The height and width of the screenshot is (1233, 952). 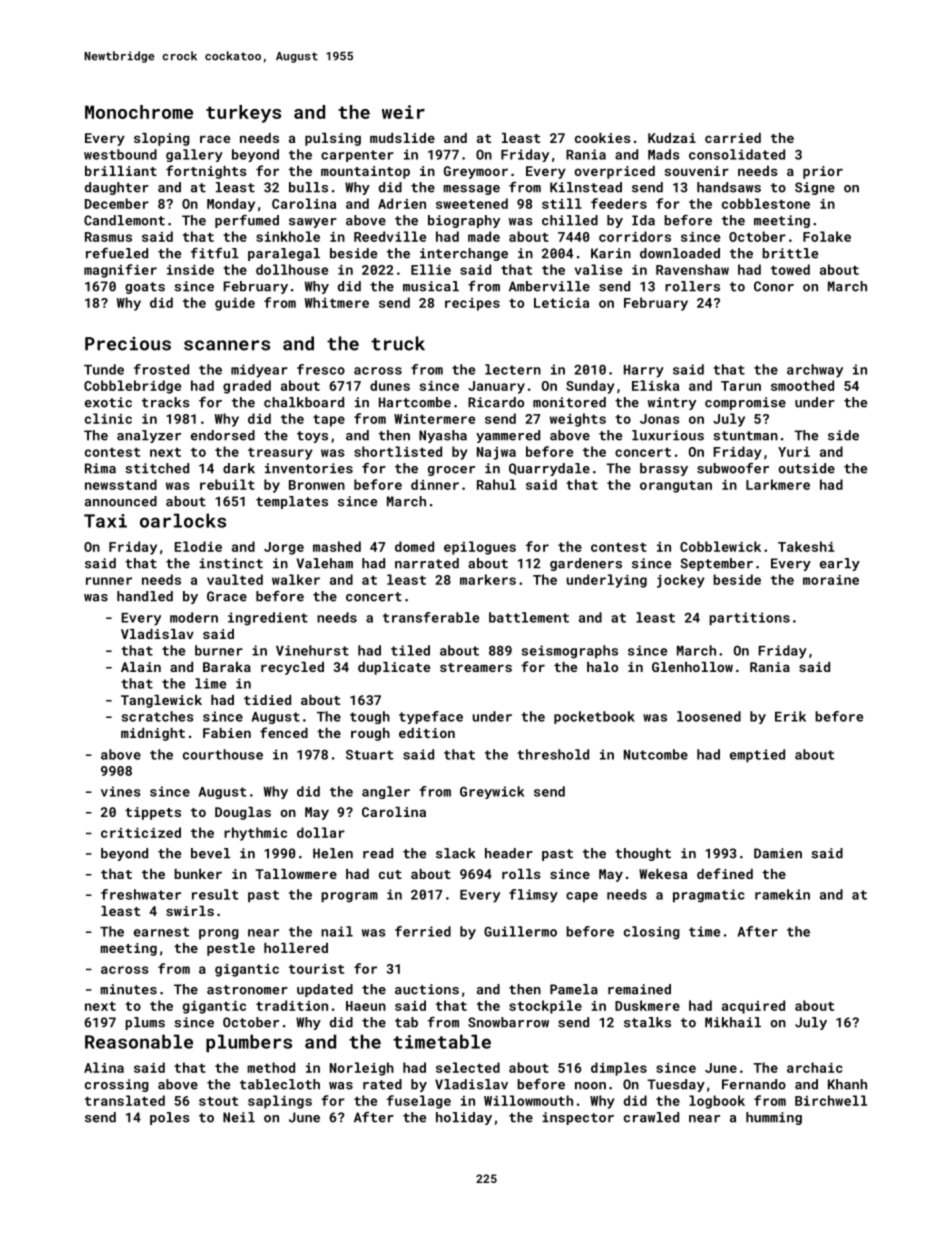 What do you see at coordinates (128, 344) in the screenshot?
I see `Precious` at bounding box center [128, 344].
